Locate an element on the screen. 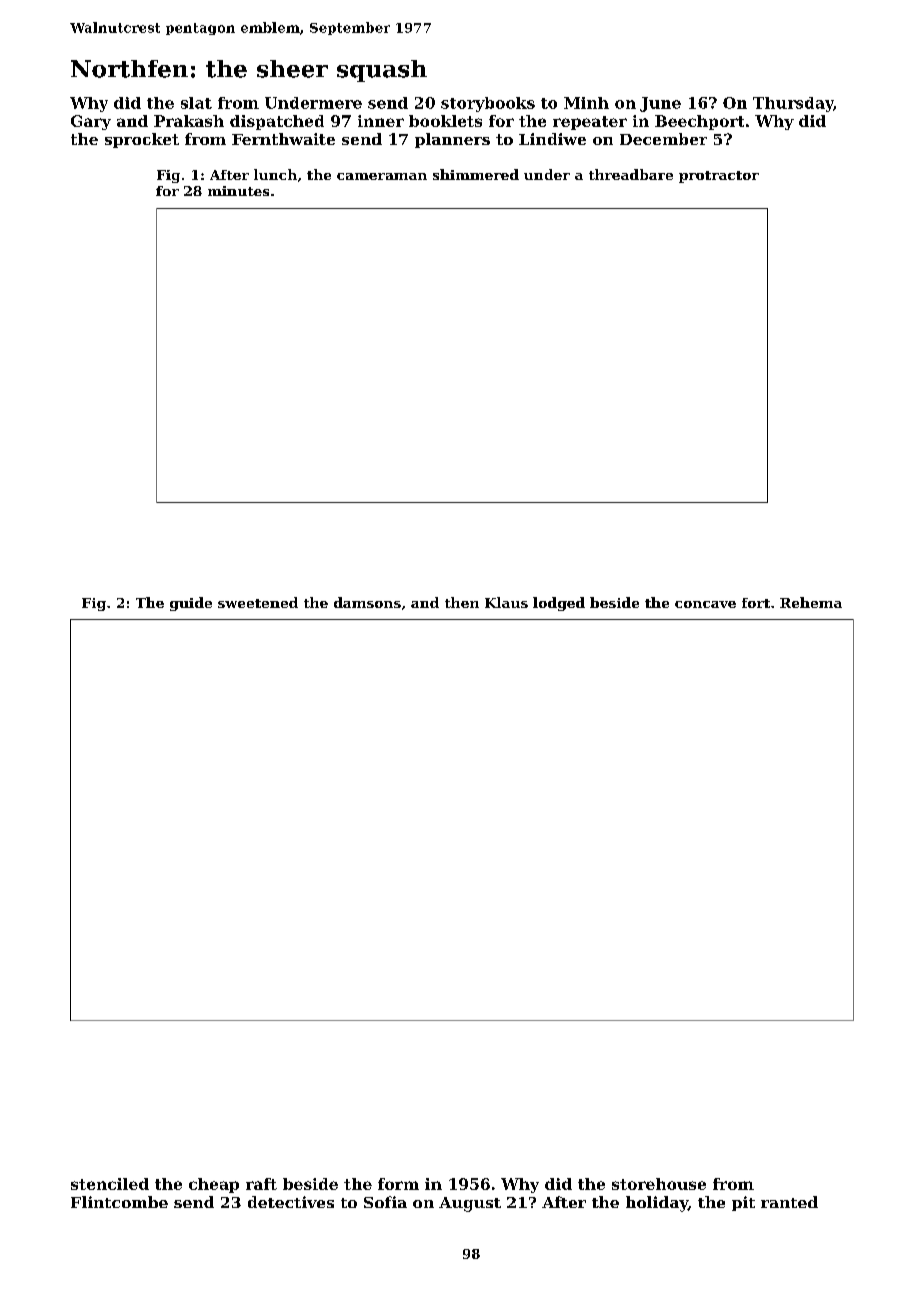  August is located at coordinates (470, 1204).
